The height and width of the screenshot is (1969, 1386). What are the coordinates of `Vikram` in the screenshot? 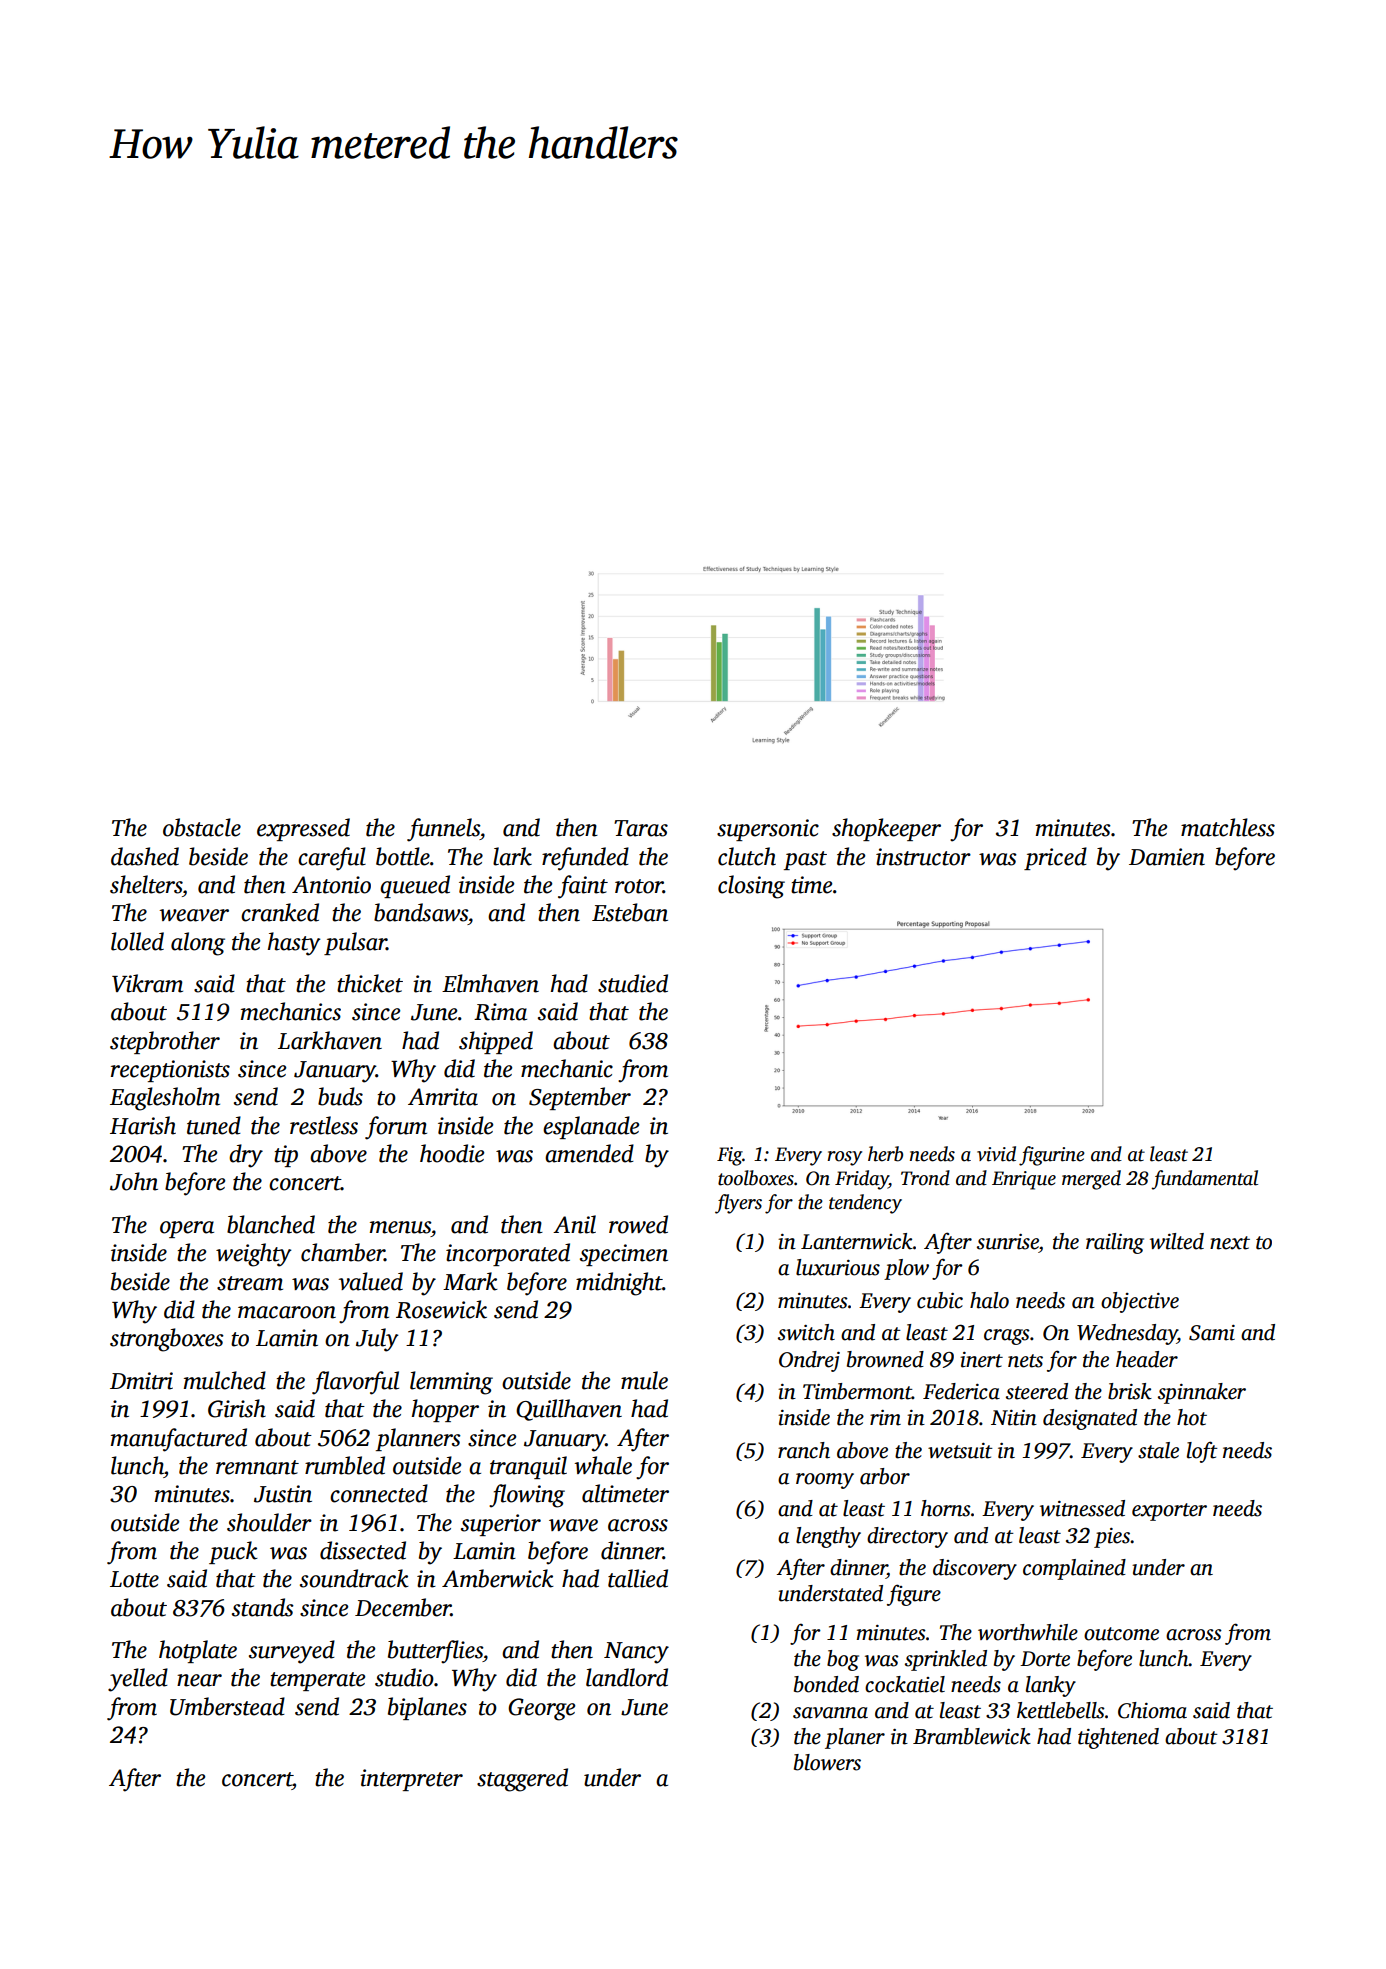 It's located at (147, 983).
